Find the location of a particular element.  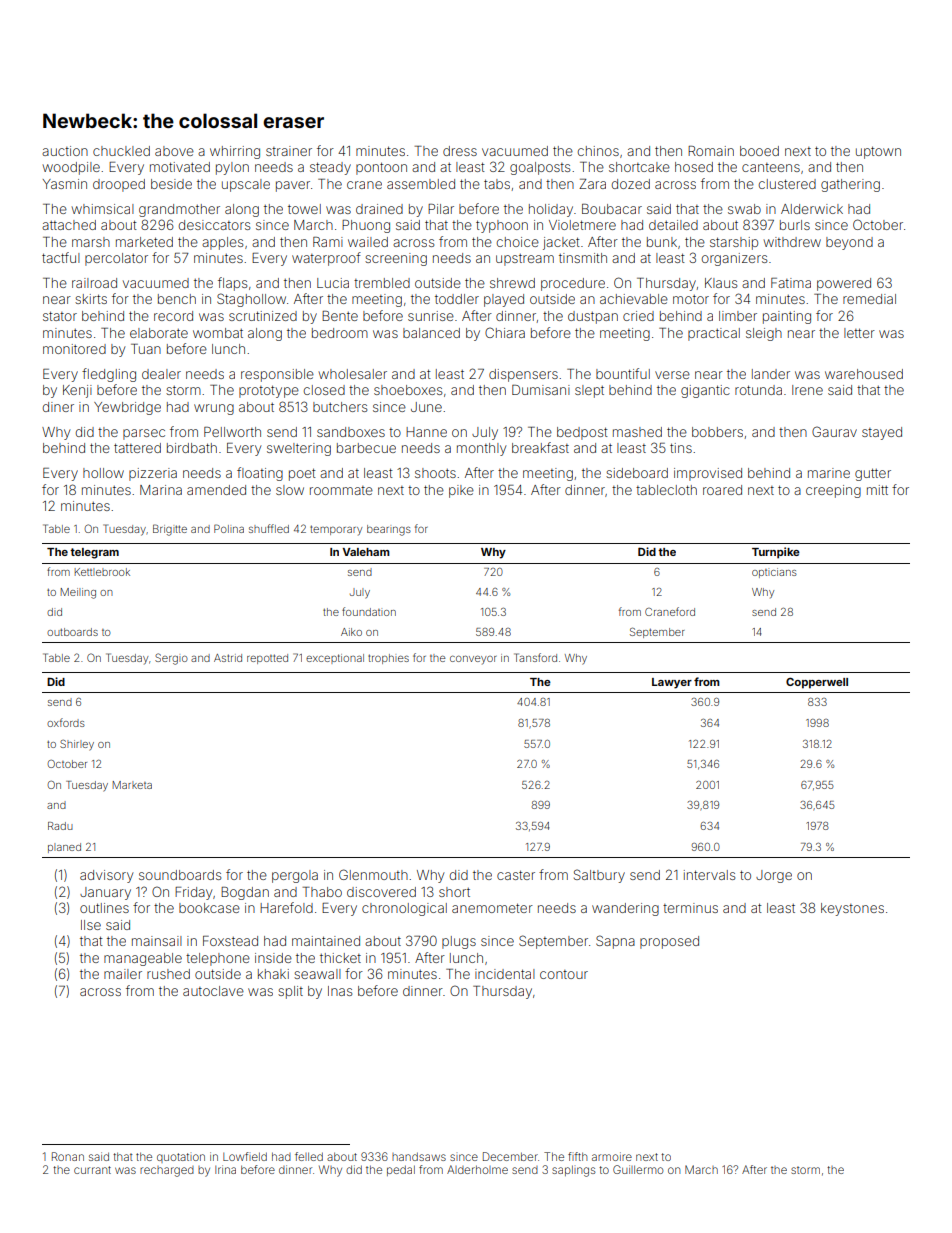

flaps is located at coordinates (232, 284).
